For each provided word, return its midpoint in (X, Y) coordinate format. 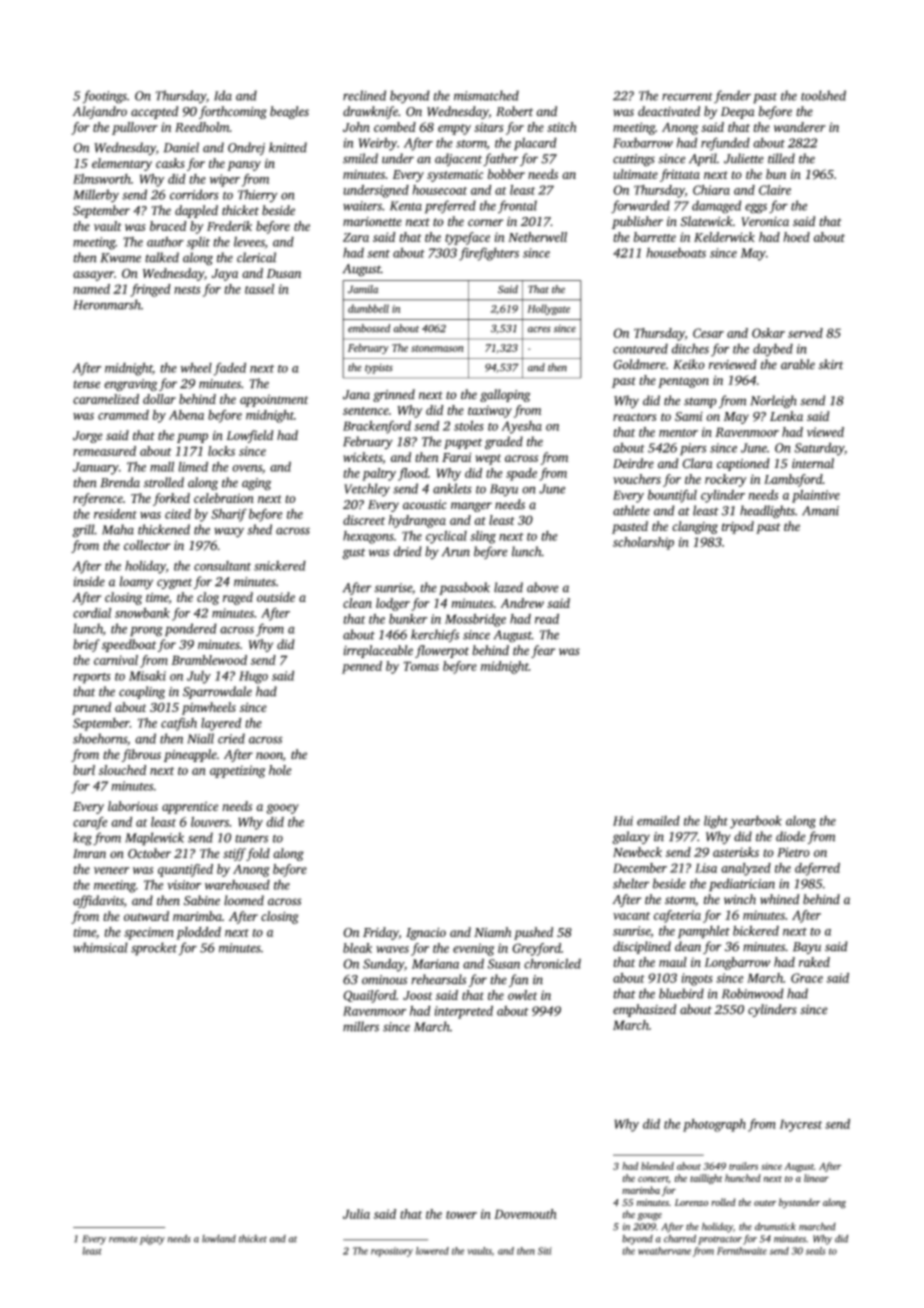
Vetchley (367, 490)
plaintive (816, 496)
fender (732, 96)
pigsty (152, 1240)
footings (105, 97)
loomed (244, 900)
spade (521, 474)
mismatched (486, 95)
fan (519, 980)
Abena (186, 415)
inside (89, 581)
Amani (820, 511)
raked (814, 962)
